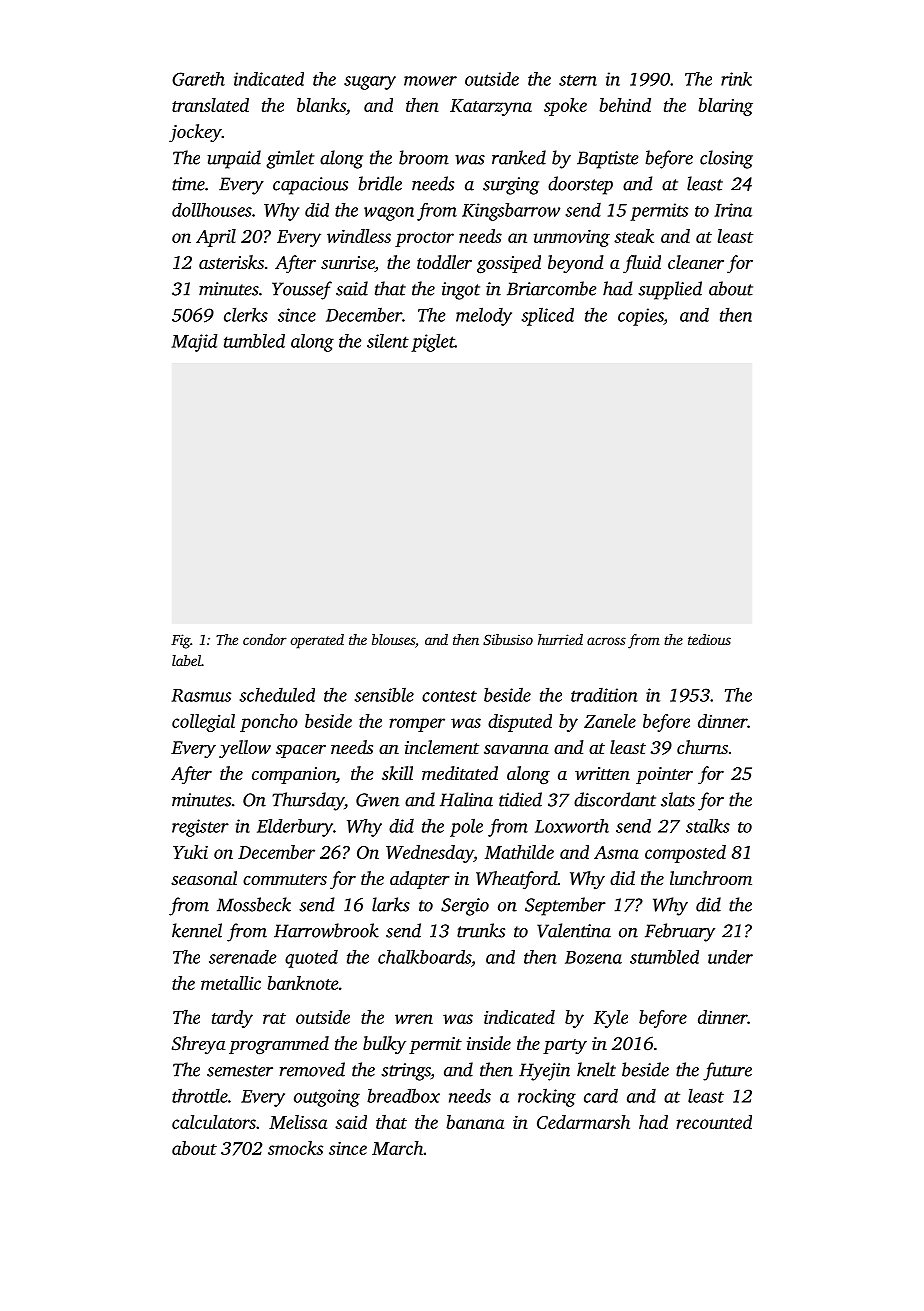 The height and width of the screenshot is (1311, 924). Describe the element at coordinates (508, 639) in the screenshot. I see `Sibusiso` at that location.
